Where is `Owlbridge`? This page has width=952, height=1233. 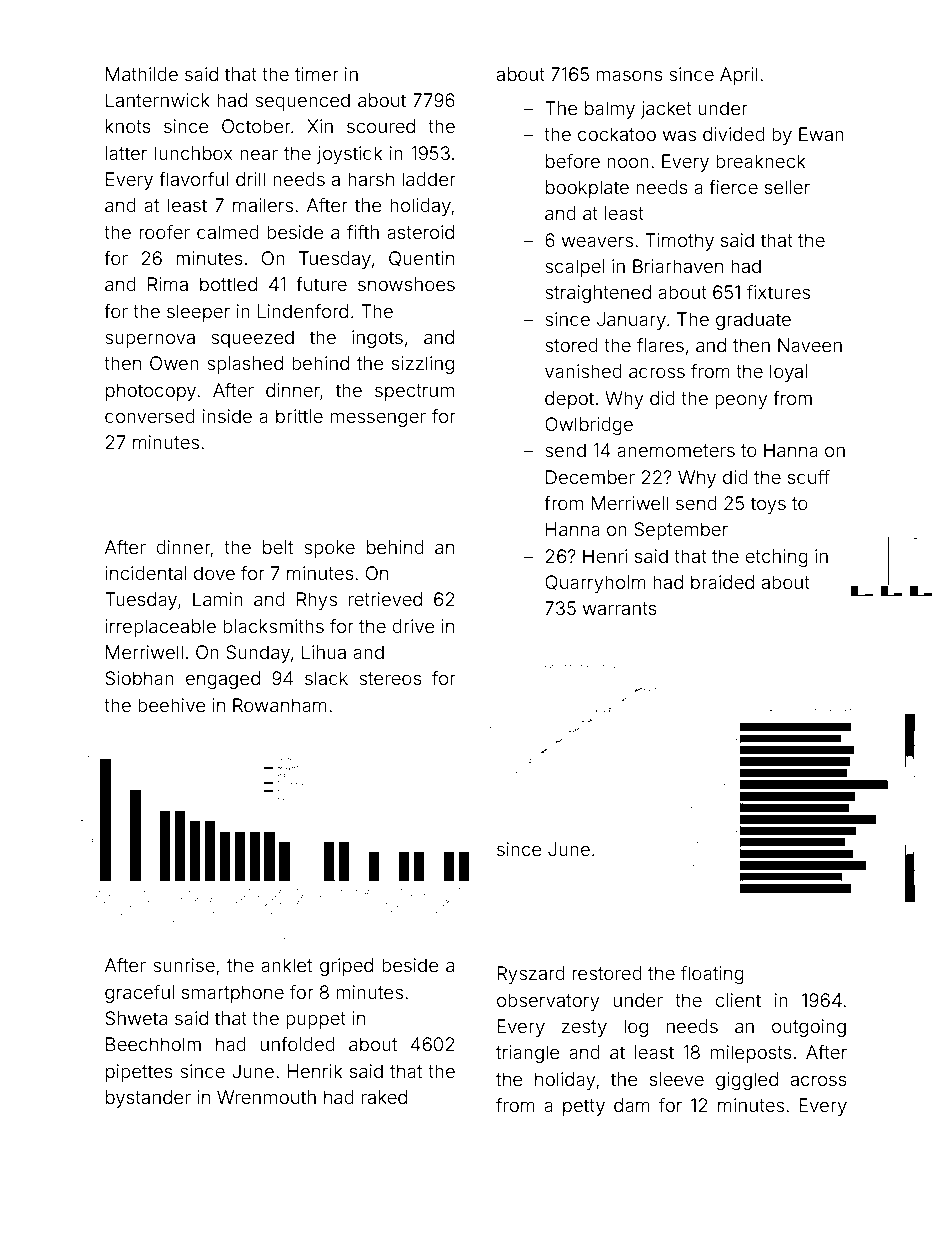
Owlbridge is located at coordinates (589, 426).
